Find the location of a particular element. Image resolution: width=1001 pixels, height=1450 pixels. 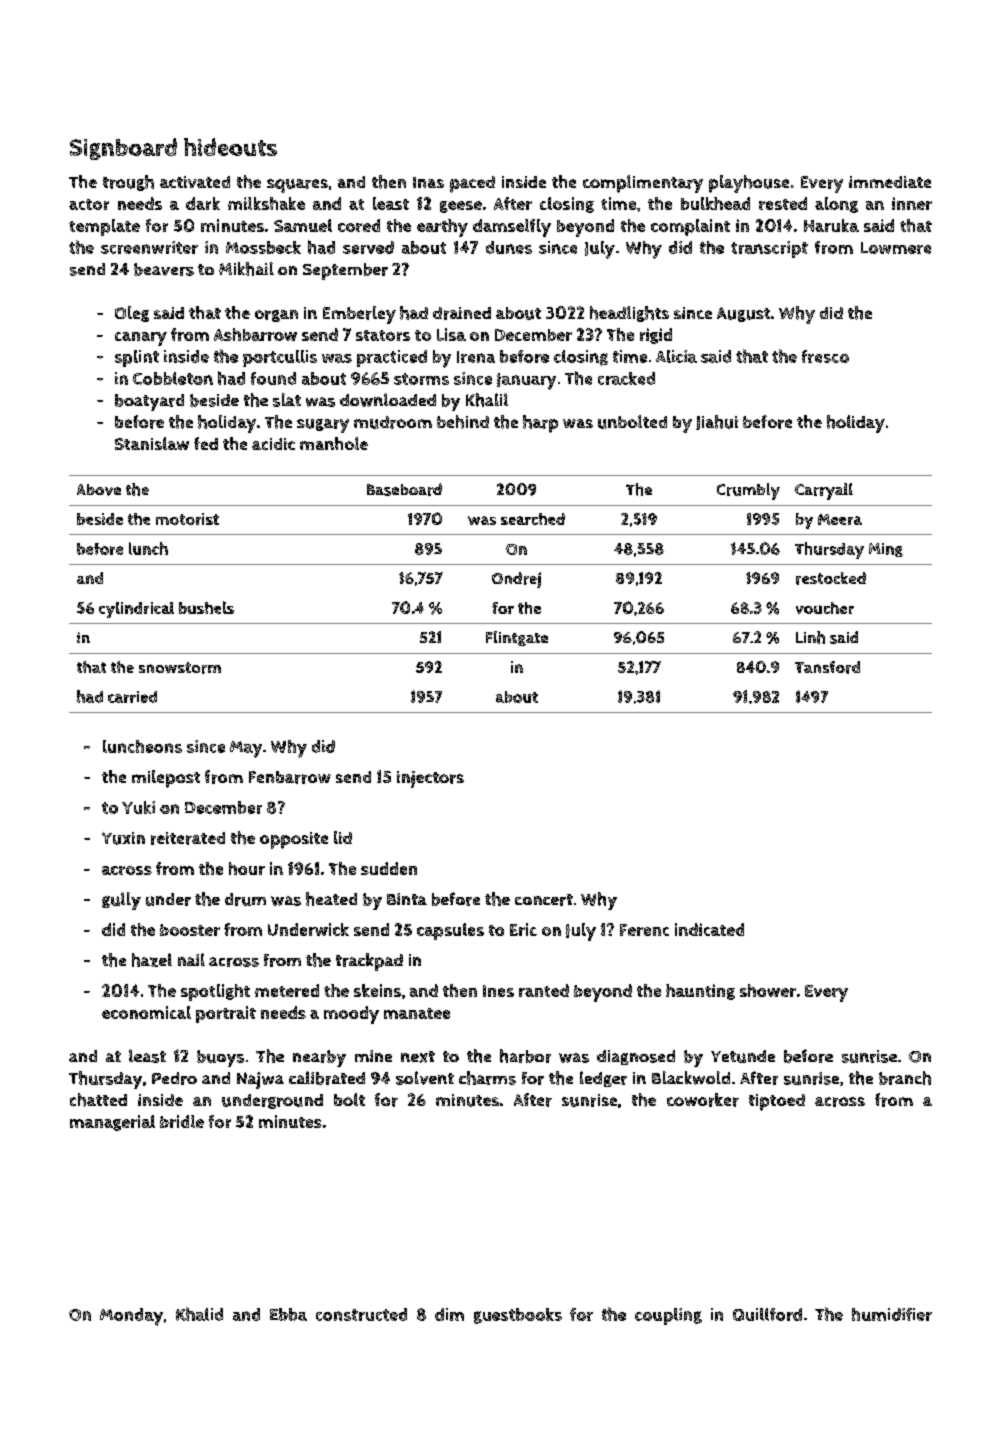

Ebba is located at coordinates (288, 1314).
